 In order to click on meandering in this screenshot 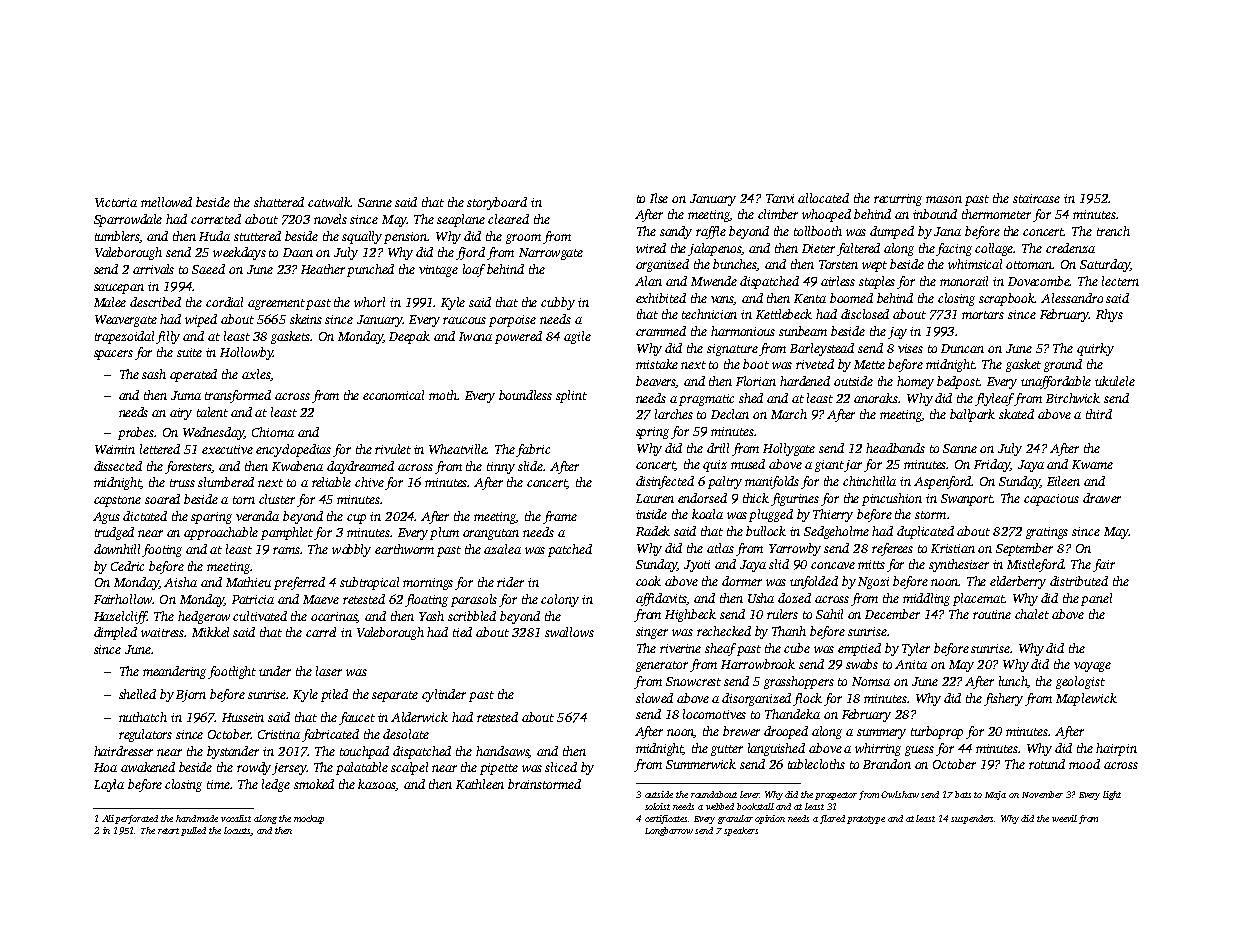, I will do `click(176, 672)`.
